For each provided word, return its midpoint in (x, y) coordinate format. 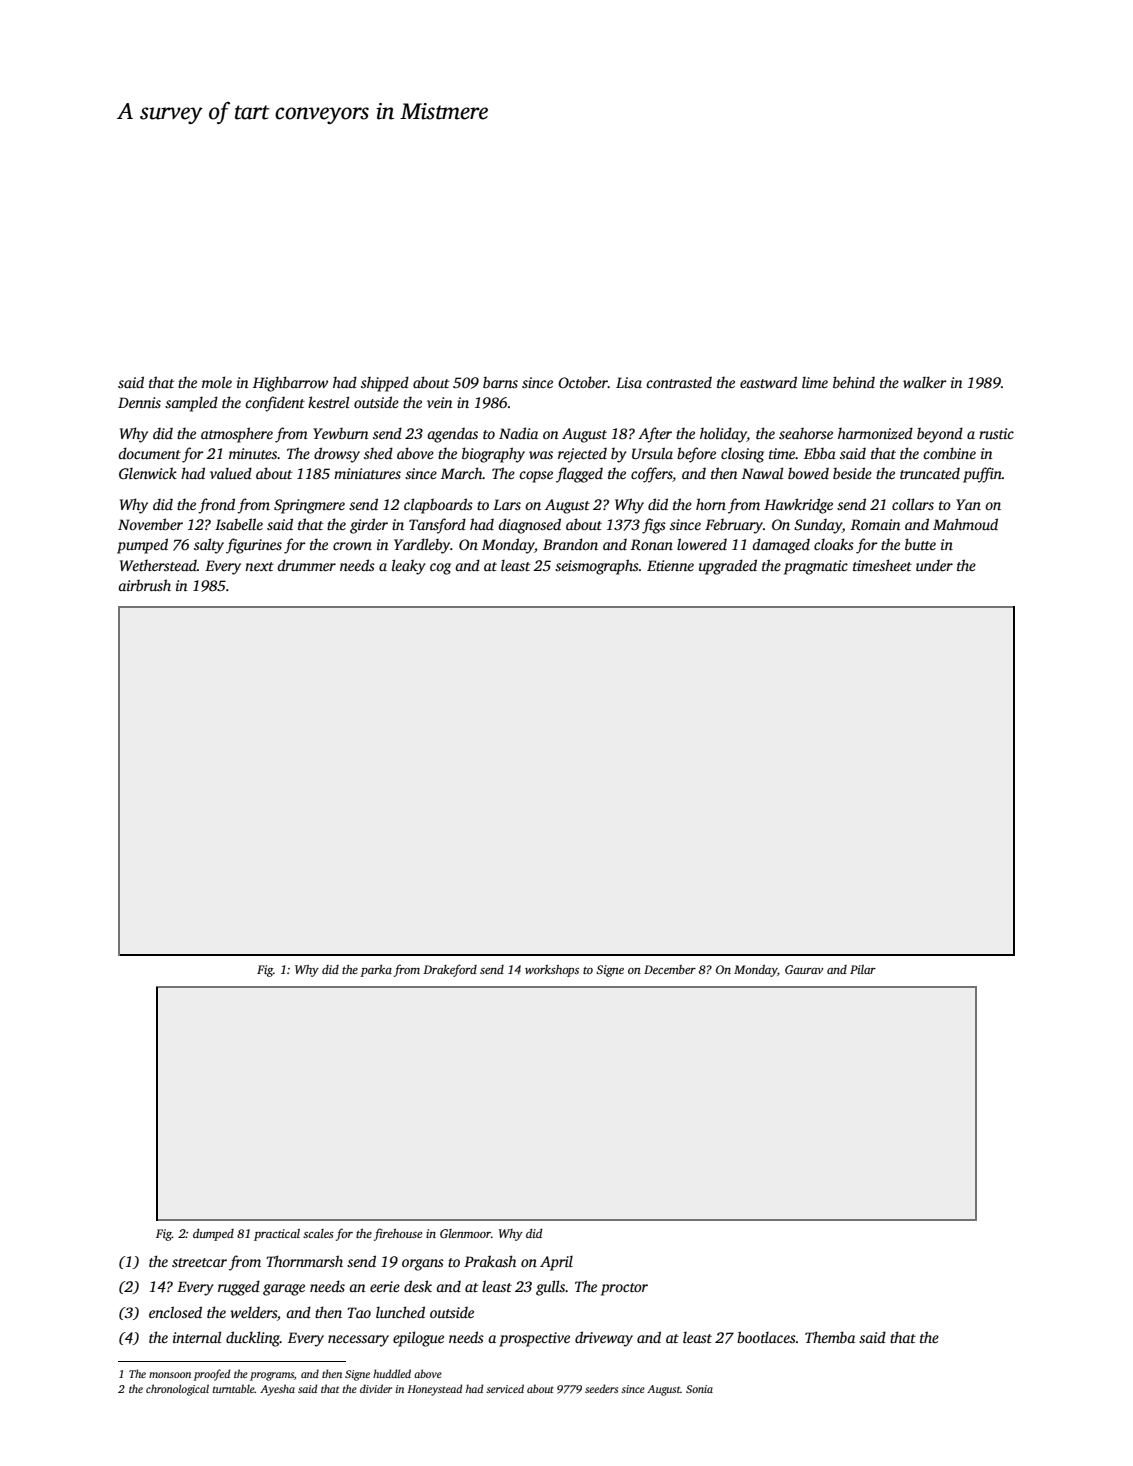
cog (440, 569)
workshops (552, 971)
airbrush (144, 585)
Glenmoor (465, 1233)
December (670, 969)
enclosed (175, 1312)
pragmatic (816, 567)
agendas (452, 435)
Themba (830, 1337)
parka (376, 971)
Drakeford (450, 970)
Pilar (863, 969)
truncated (930, 473)
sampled (191, 404)
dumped (213, 1235)
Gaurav (804, 969)
